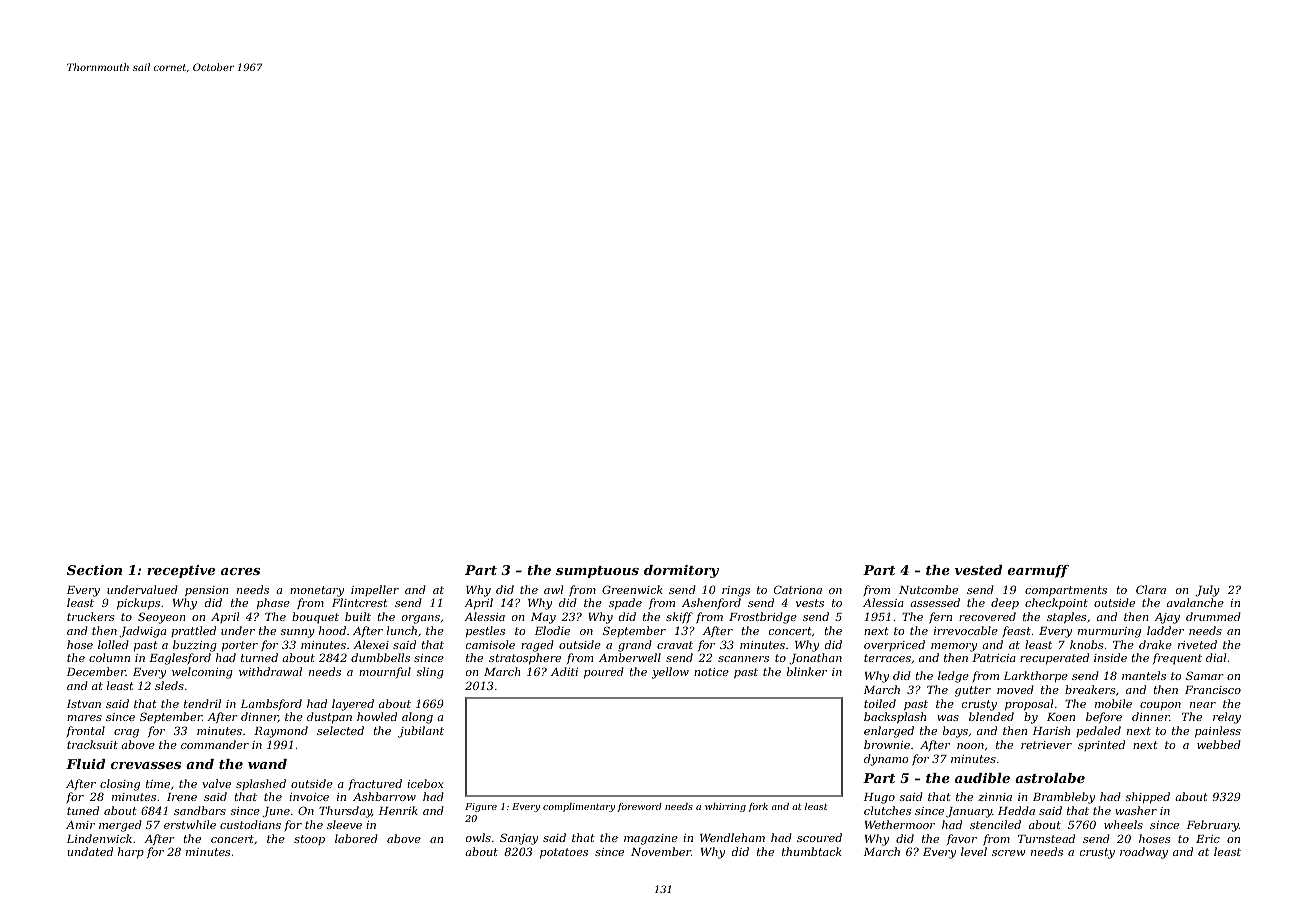  Describe the element at coordinates (158, 784) in the screenshot. I see `time` at that location.
